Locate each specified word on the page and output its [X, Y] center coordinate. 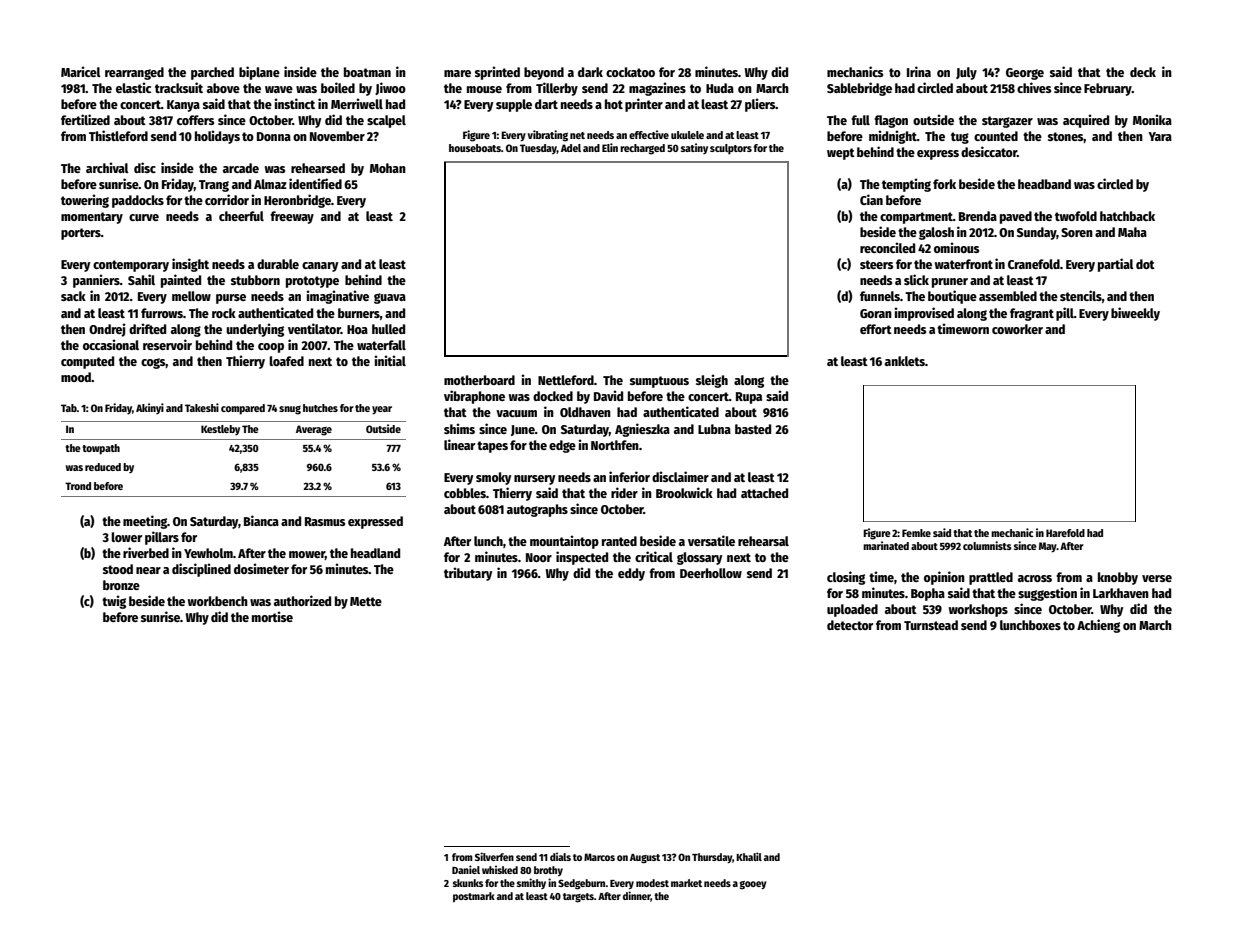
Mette [366, 601]
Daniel [466, 869]
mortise [272, 616]
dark [590, 72]
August [645, 859]
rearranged [134, 73]
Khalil [749, 856]
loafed [286, 361]
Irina [919, 71]
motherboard [479, 380]
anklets [905, 361]
